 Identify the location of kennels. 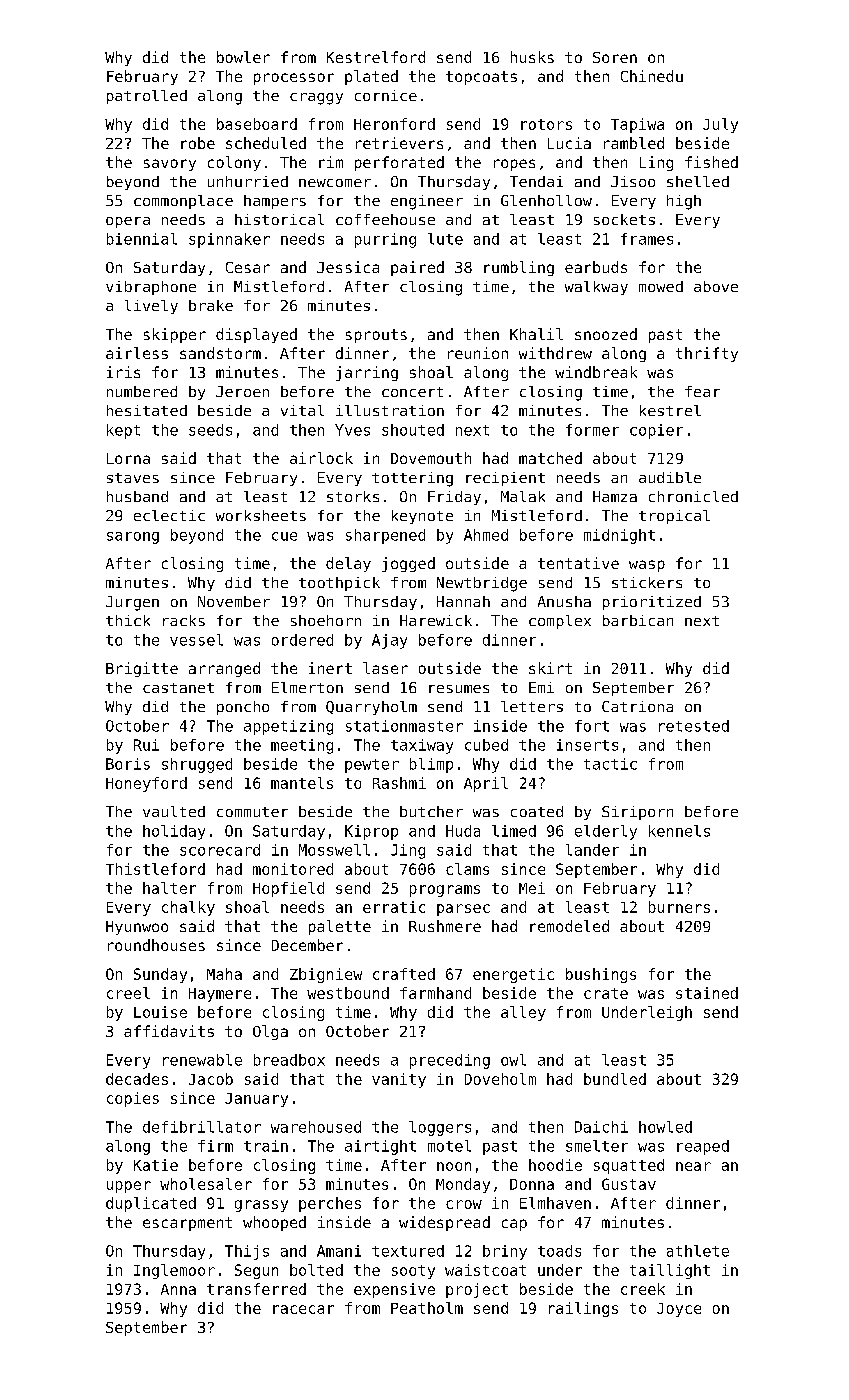
(679, 831).
